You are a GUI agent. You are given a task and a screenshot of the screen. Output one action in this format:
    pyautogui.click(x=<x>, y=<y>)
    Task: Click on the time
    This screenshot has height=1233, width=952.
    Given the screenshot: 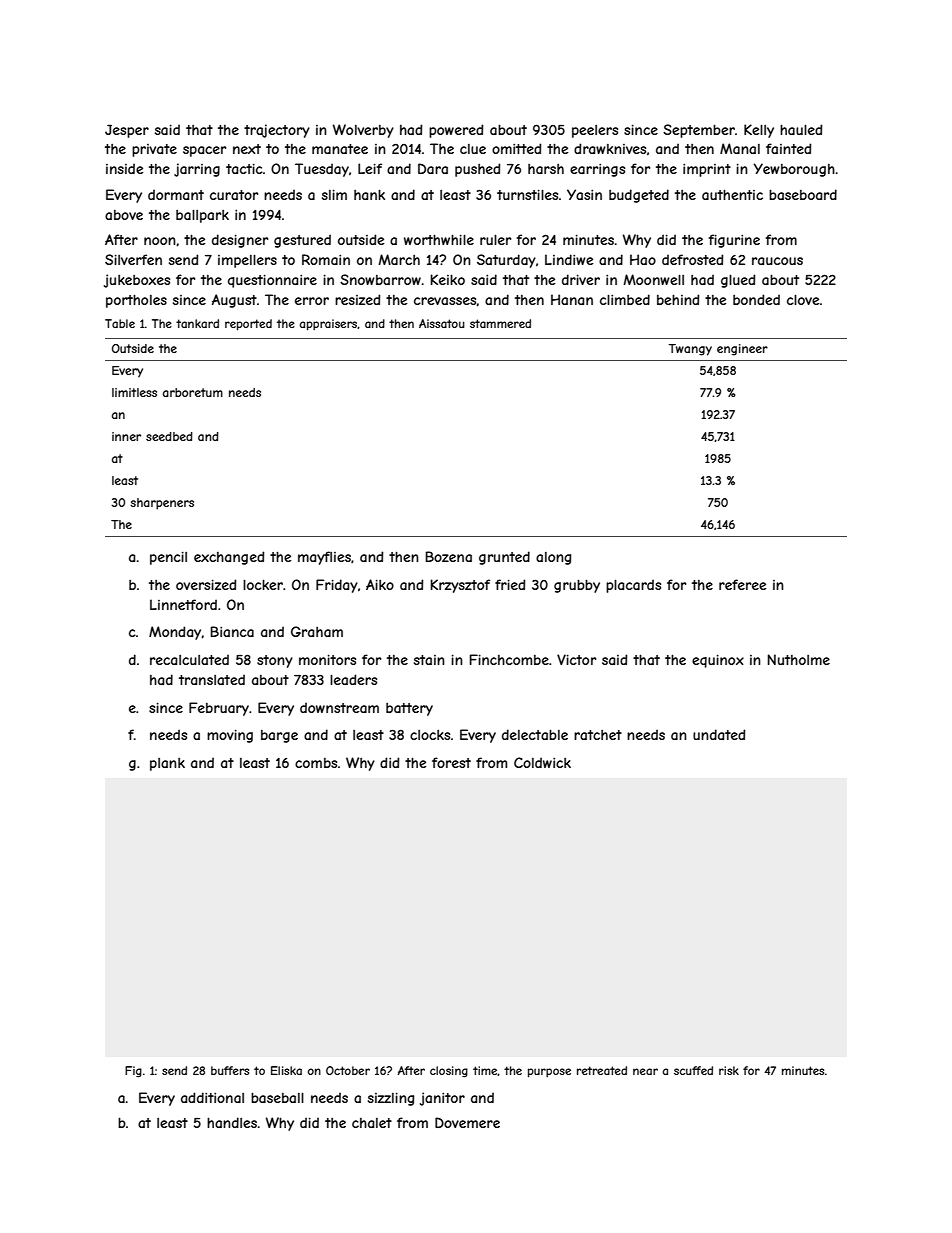 What is the action you would take?
    pyautogui.click(x=485, y=1071)
